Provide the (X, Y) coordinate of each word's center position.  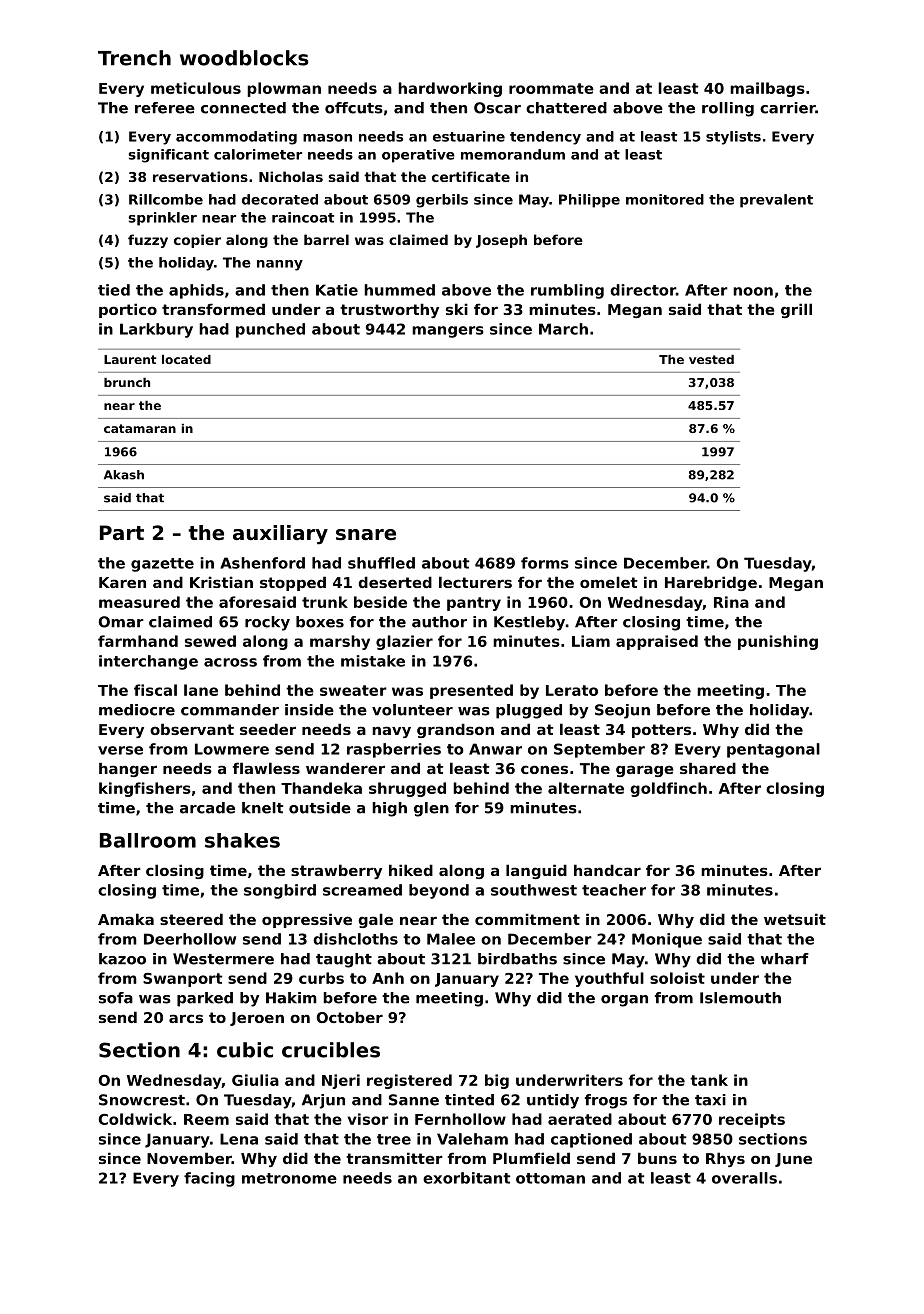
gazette (162, 565)
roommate (551, 88)
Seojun (622, 711)
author (439, 622)
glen (431, 809)
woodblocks (244, 58)
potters (661, 731)
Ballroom (148, 840)
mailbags (767, 89)
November (189, 1158)
